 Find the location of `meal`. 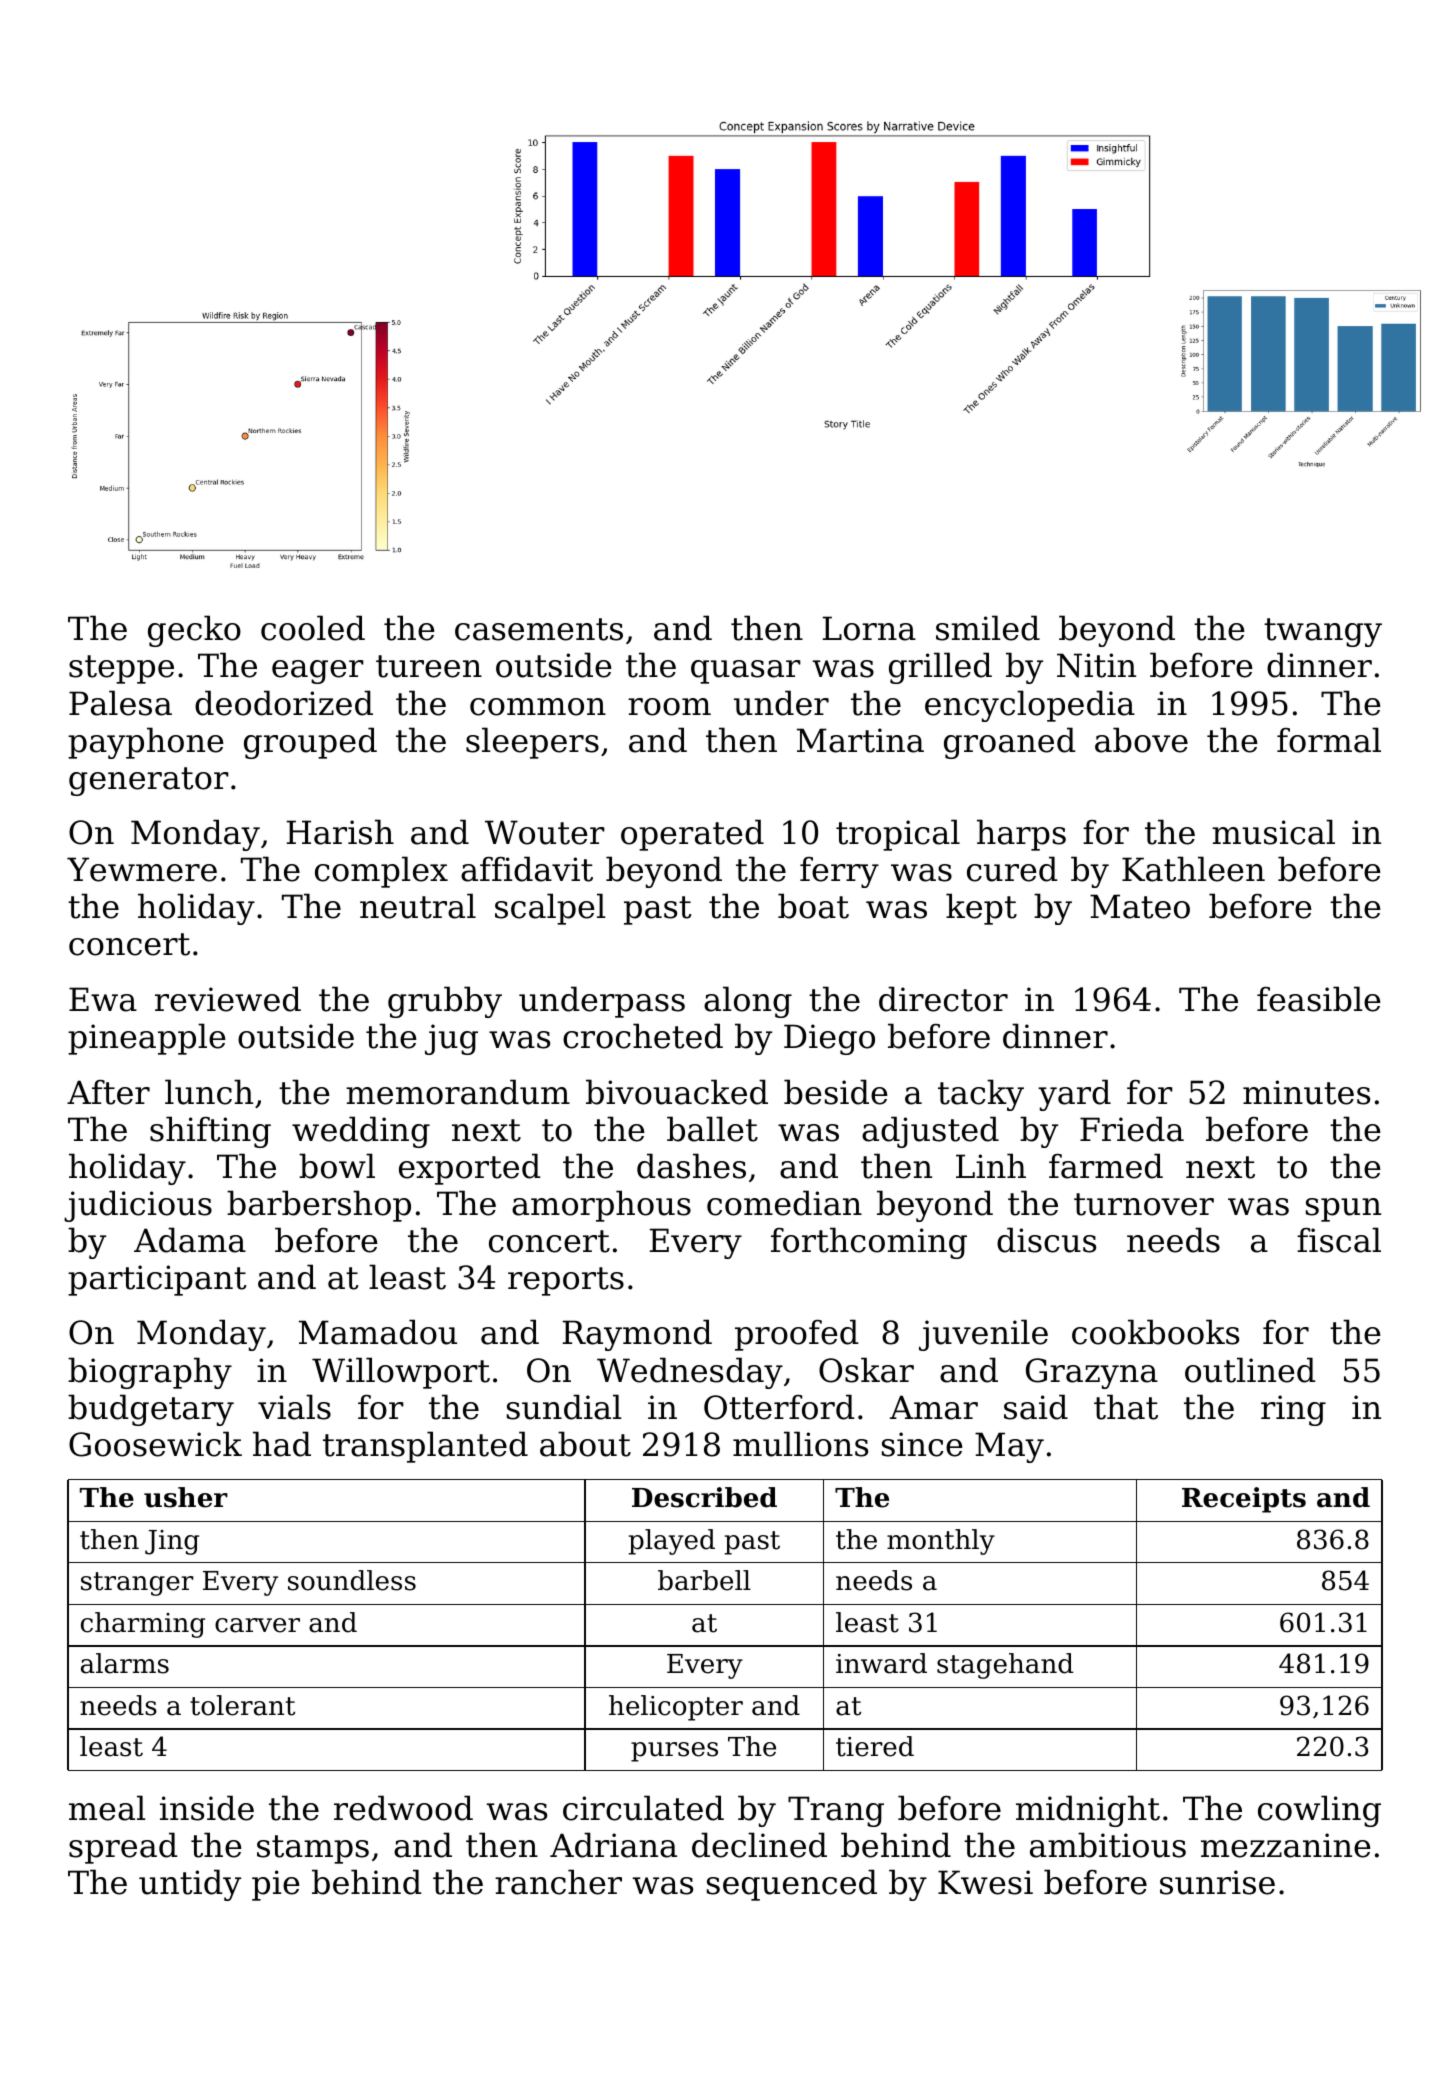

meal is located at coordinates (107, 1808).
